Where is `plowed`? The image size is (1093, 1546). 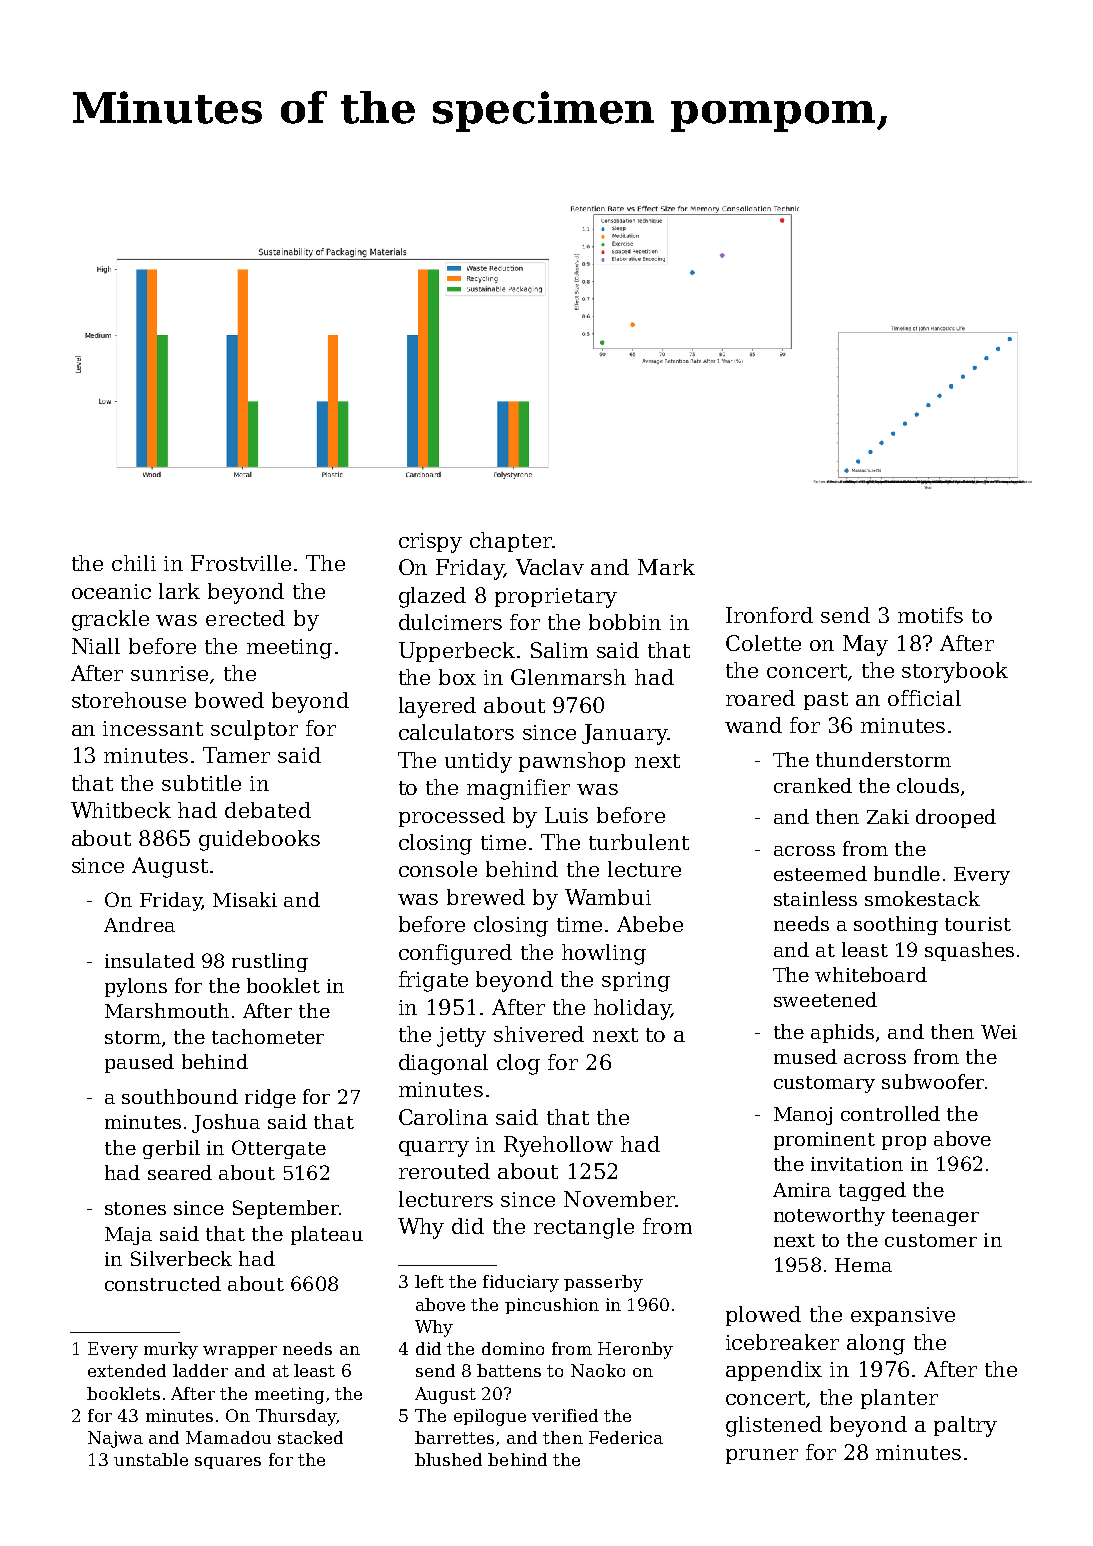 plowed is located at coordinates (763, 1316).
